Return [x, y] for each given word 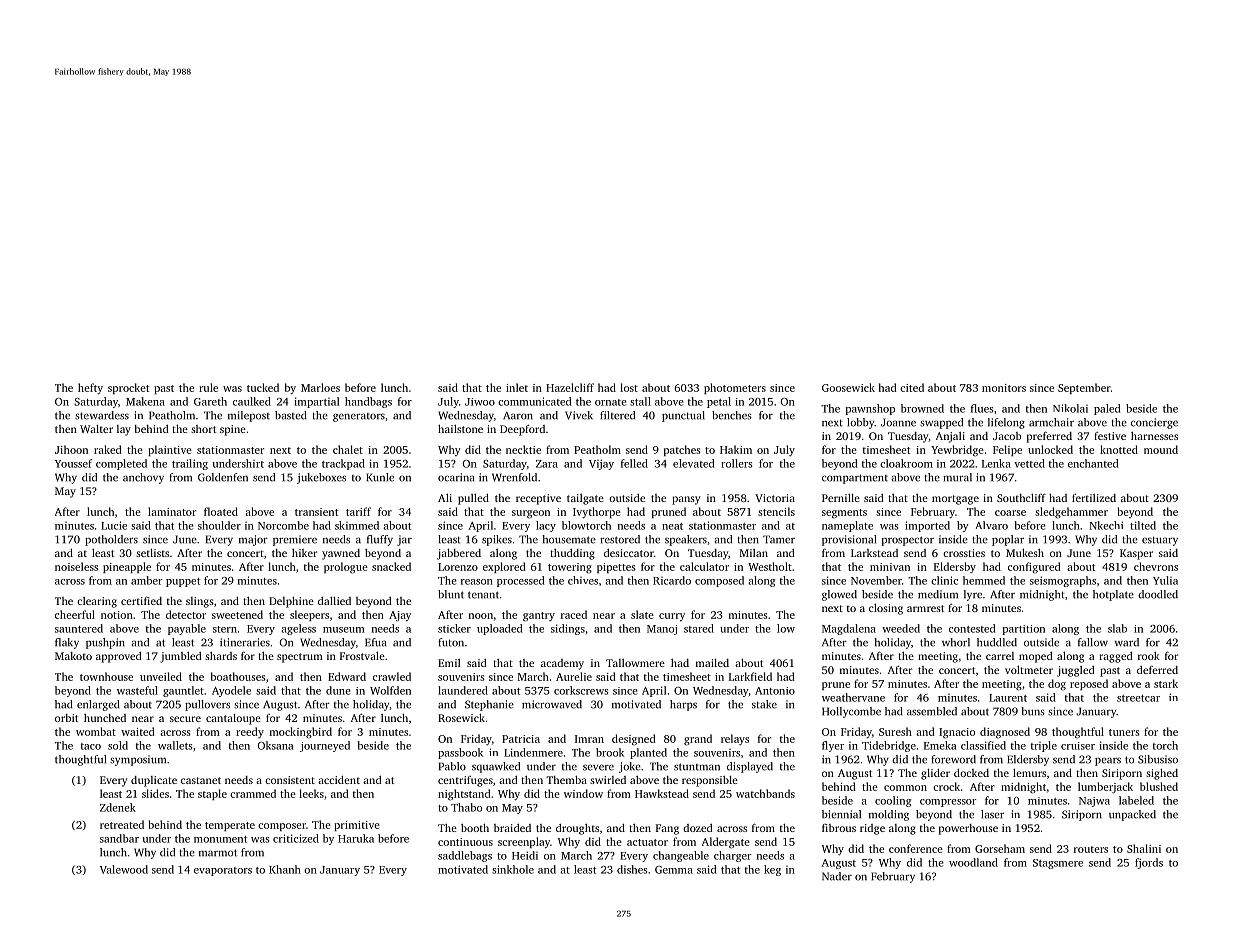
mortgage [955, 500]
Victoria [775, 498]
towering [570, 568]
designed [634, 740]
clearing [97, 602]
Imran [589, 739]
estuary [1160, 541]
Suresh [895, 731]
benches [732, 415]
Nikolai [1070, 408]
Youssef [73, 463]
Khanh [285, 869]
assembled [932, 711]
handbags [368, 402]
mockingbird [301, 733]
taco [91, 746]
